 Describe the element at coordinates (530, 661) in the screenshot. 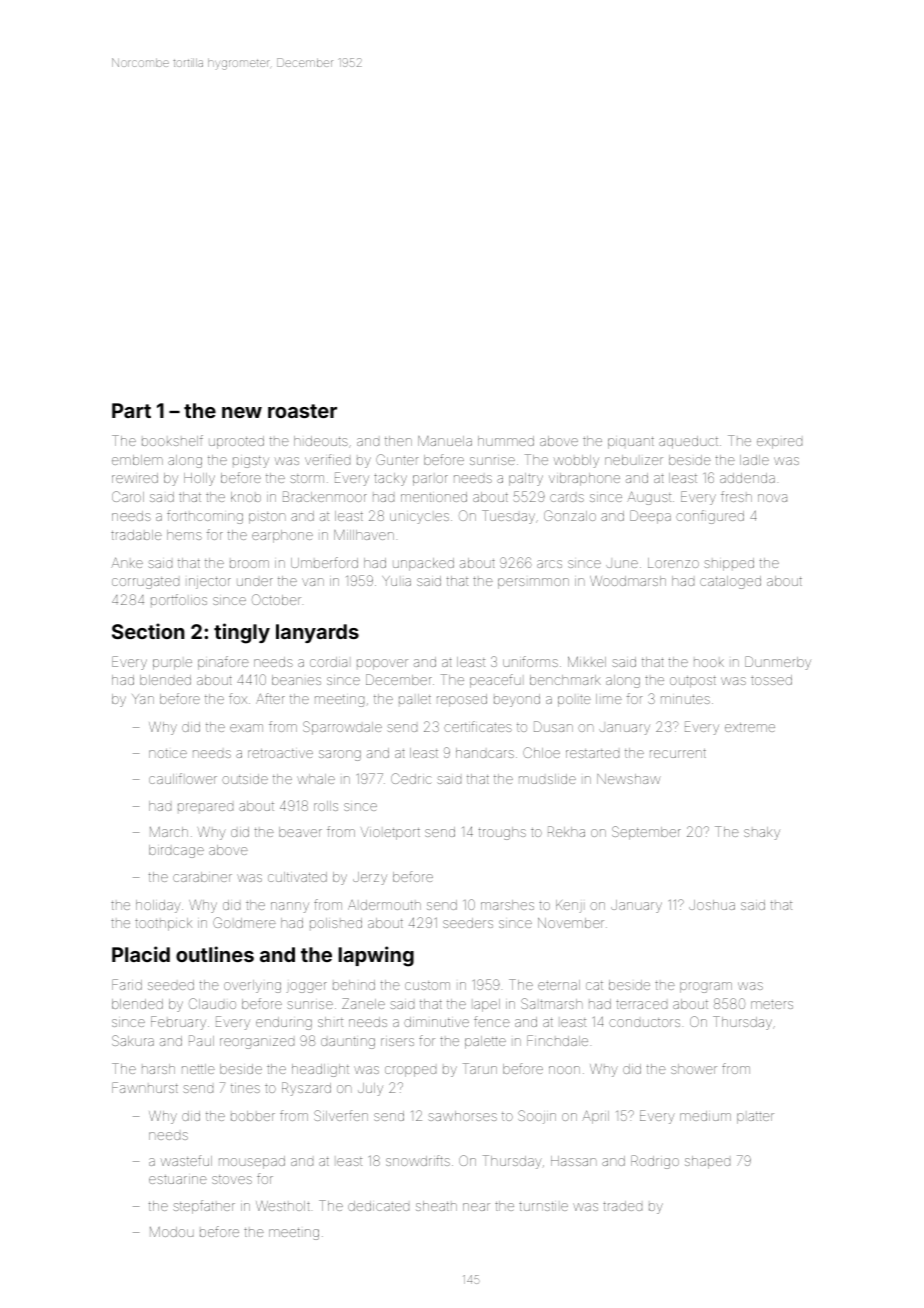

I see `uniforms` at that location.
